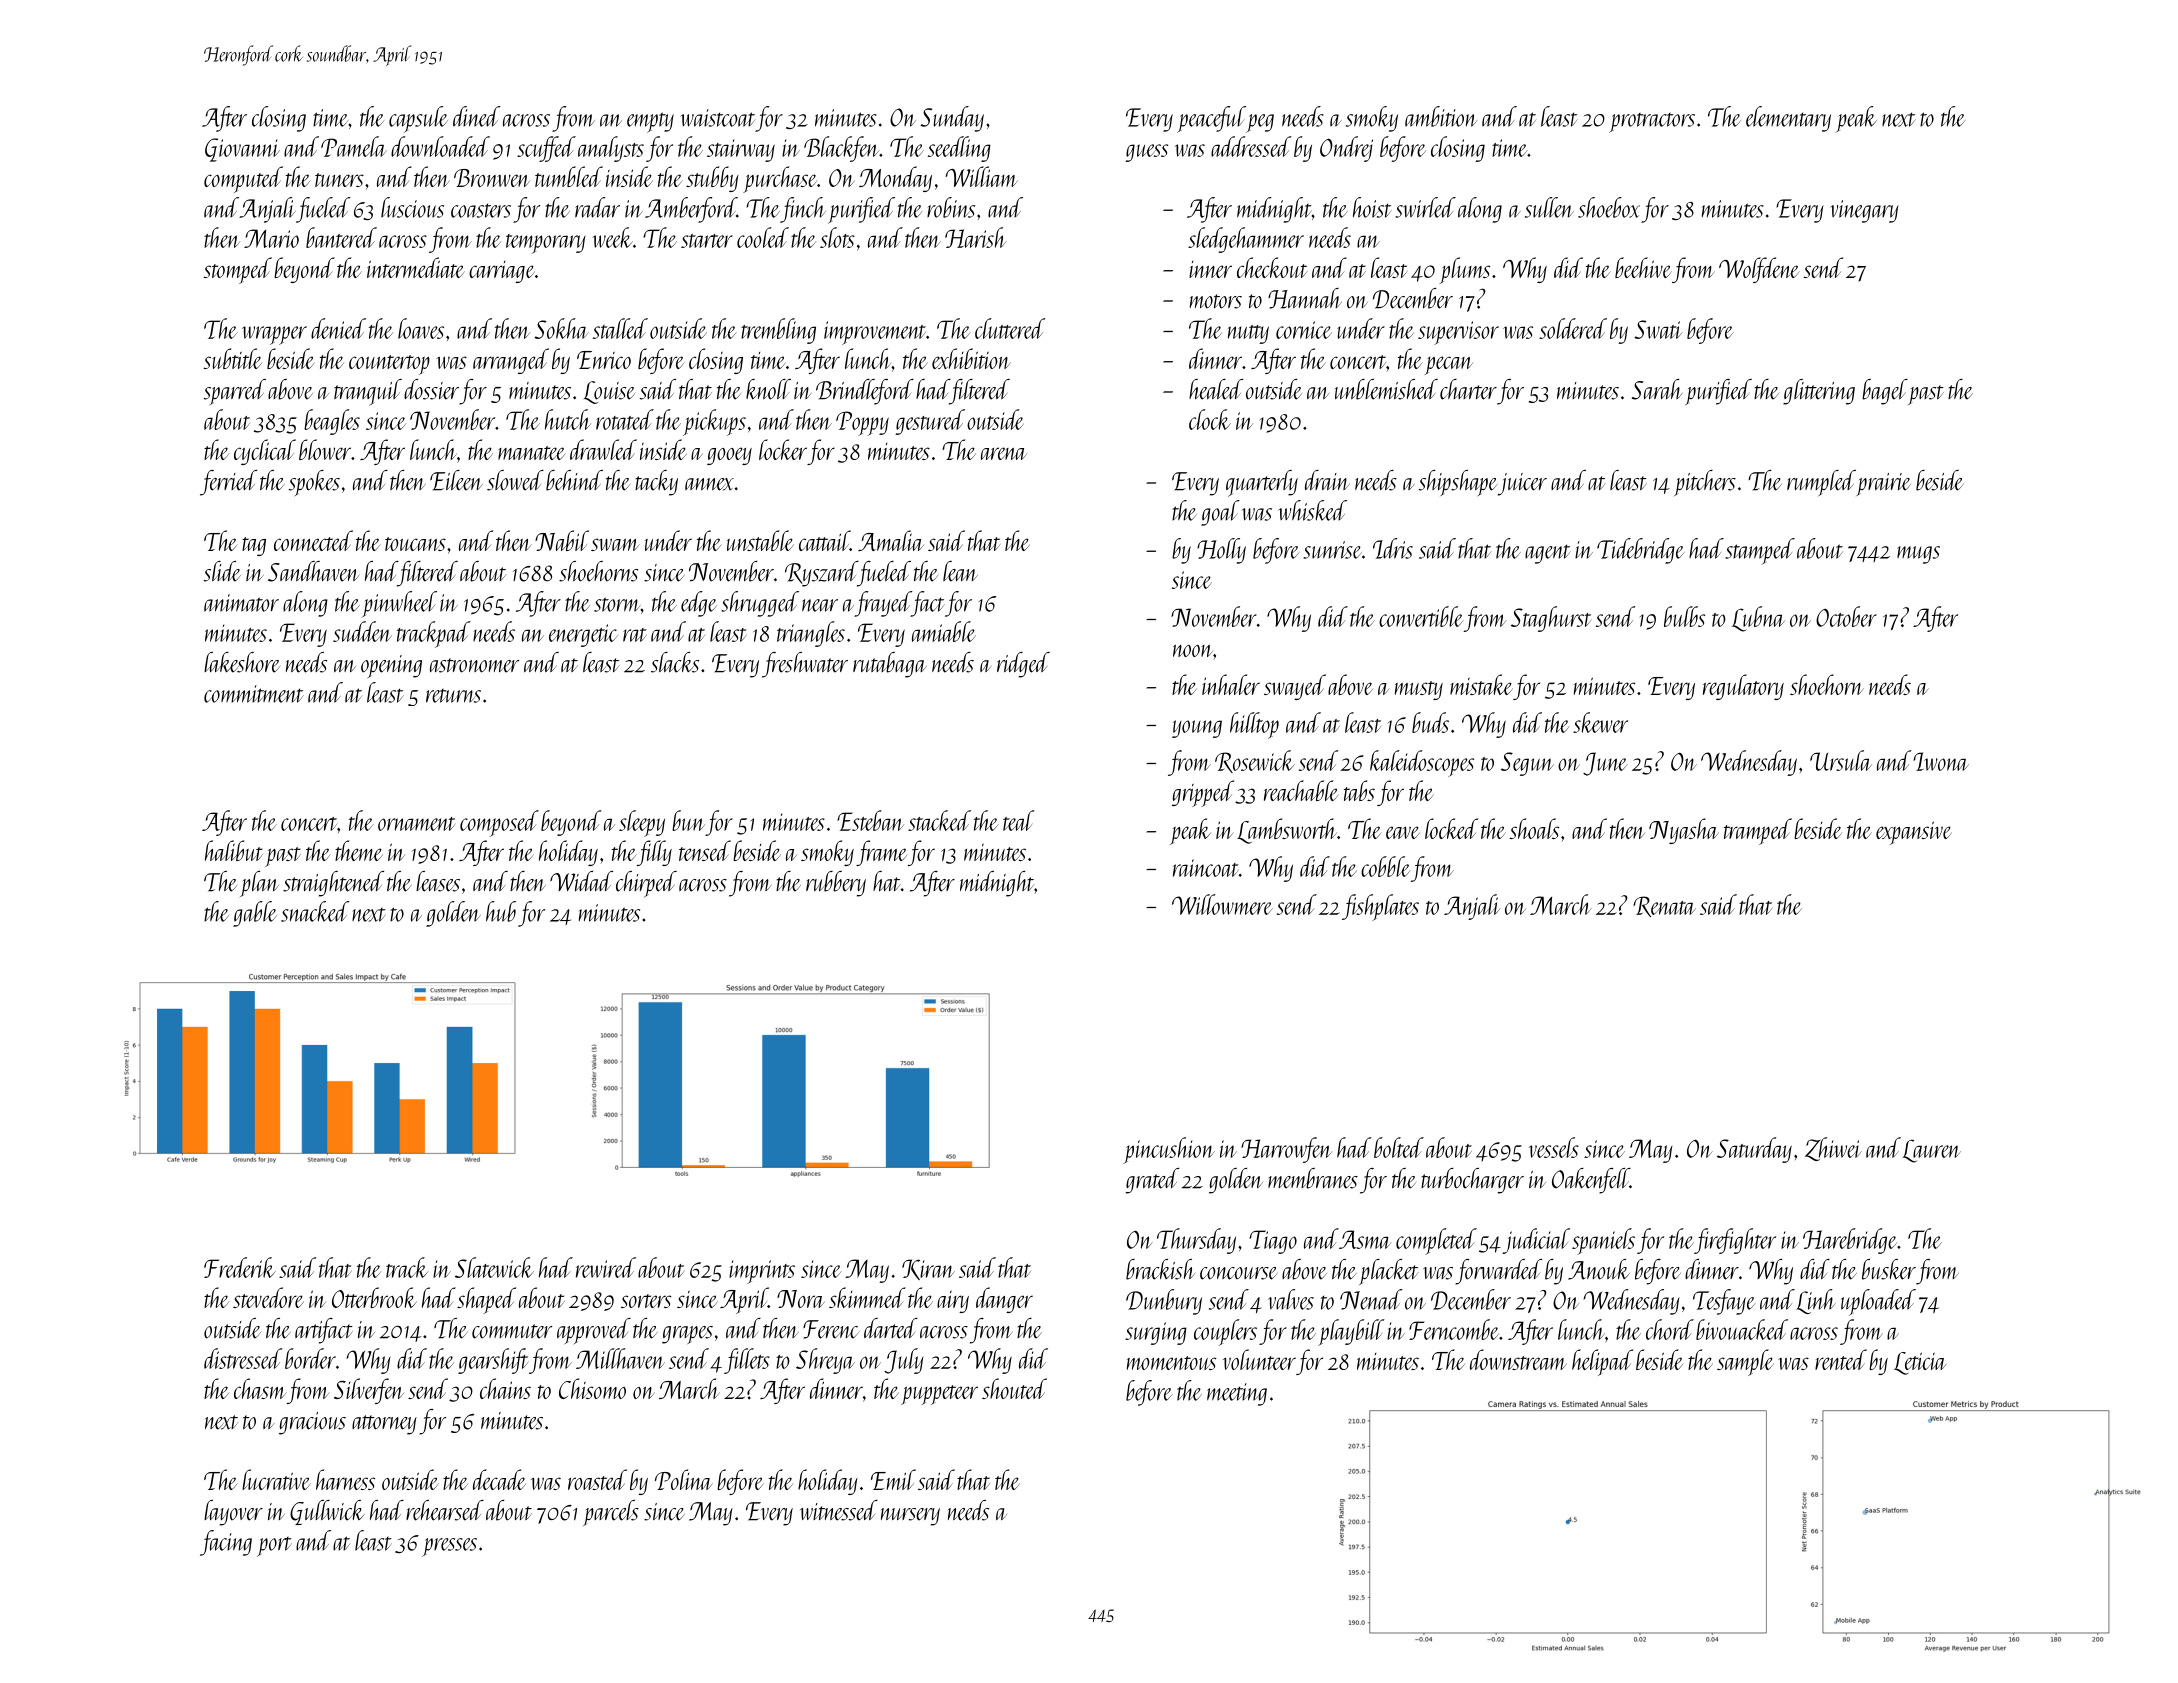 Image resolution: width=2178 pixels, height=1683 pixels. Describe the element at coordinates (1221, 551) in the screenshot. I see `Holly` at that location.
